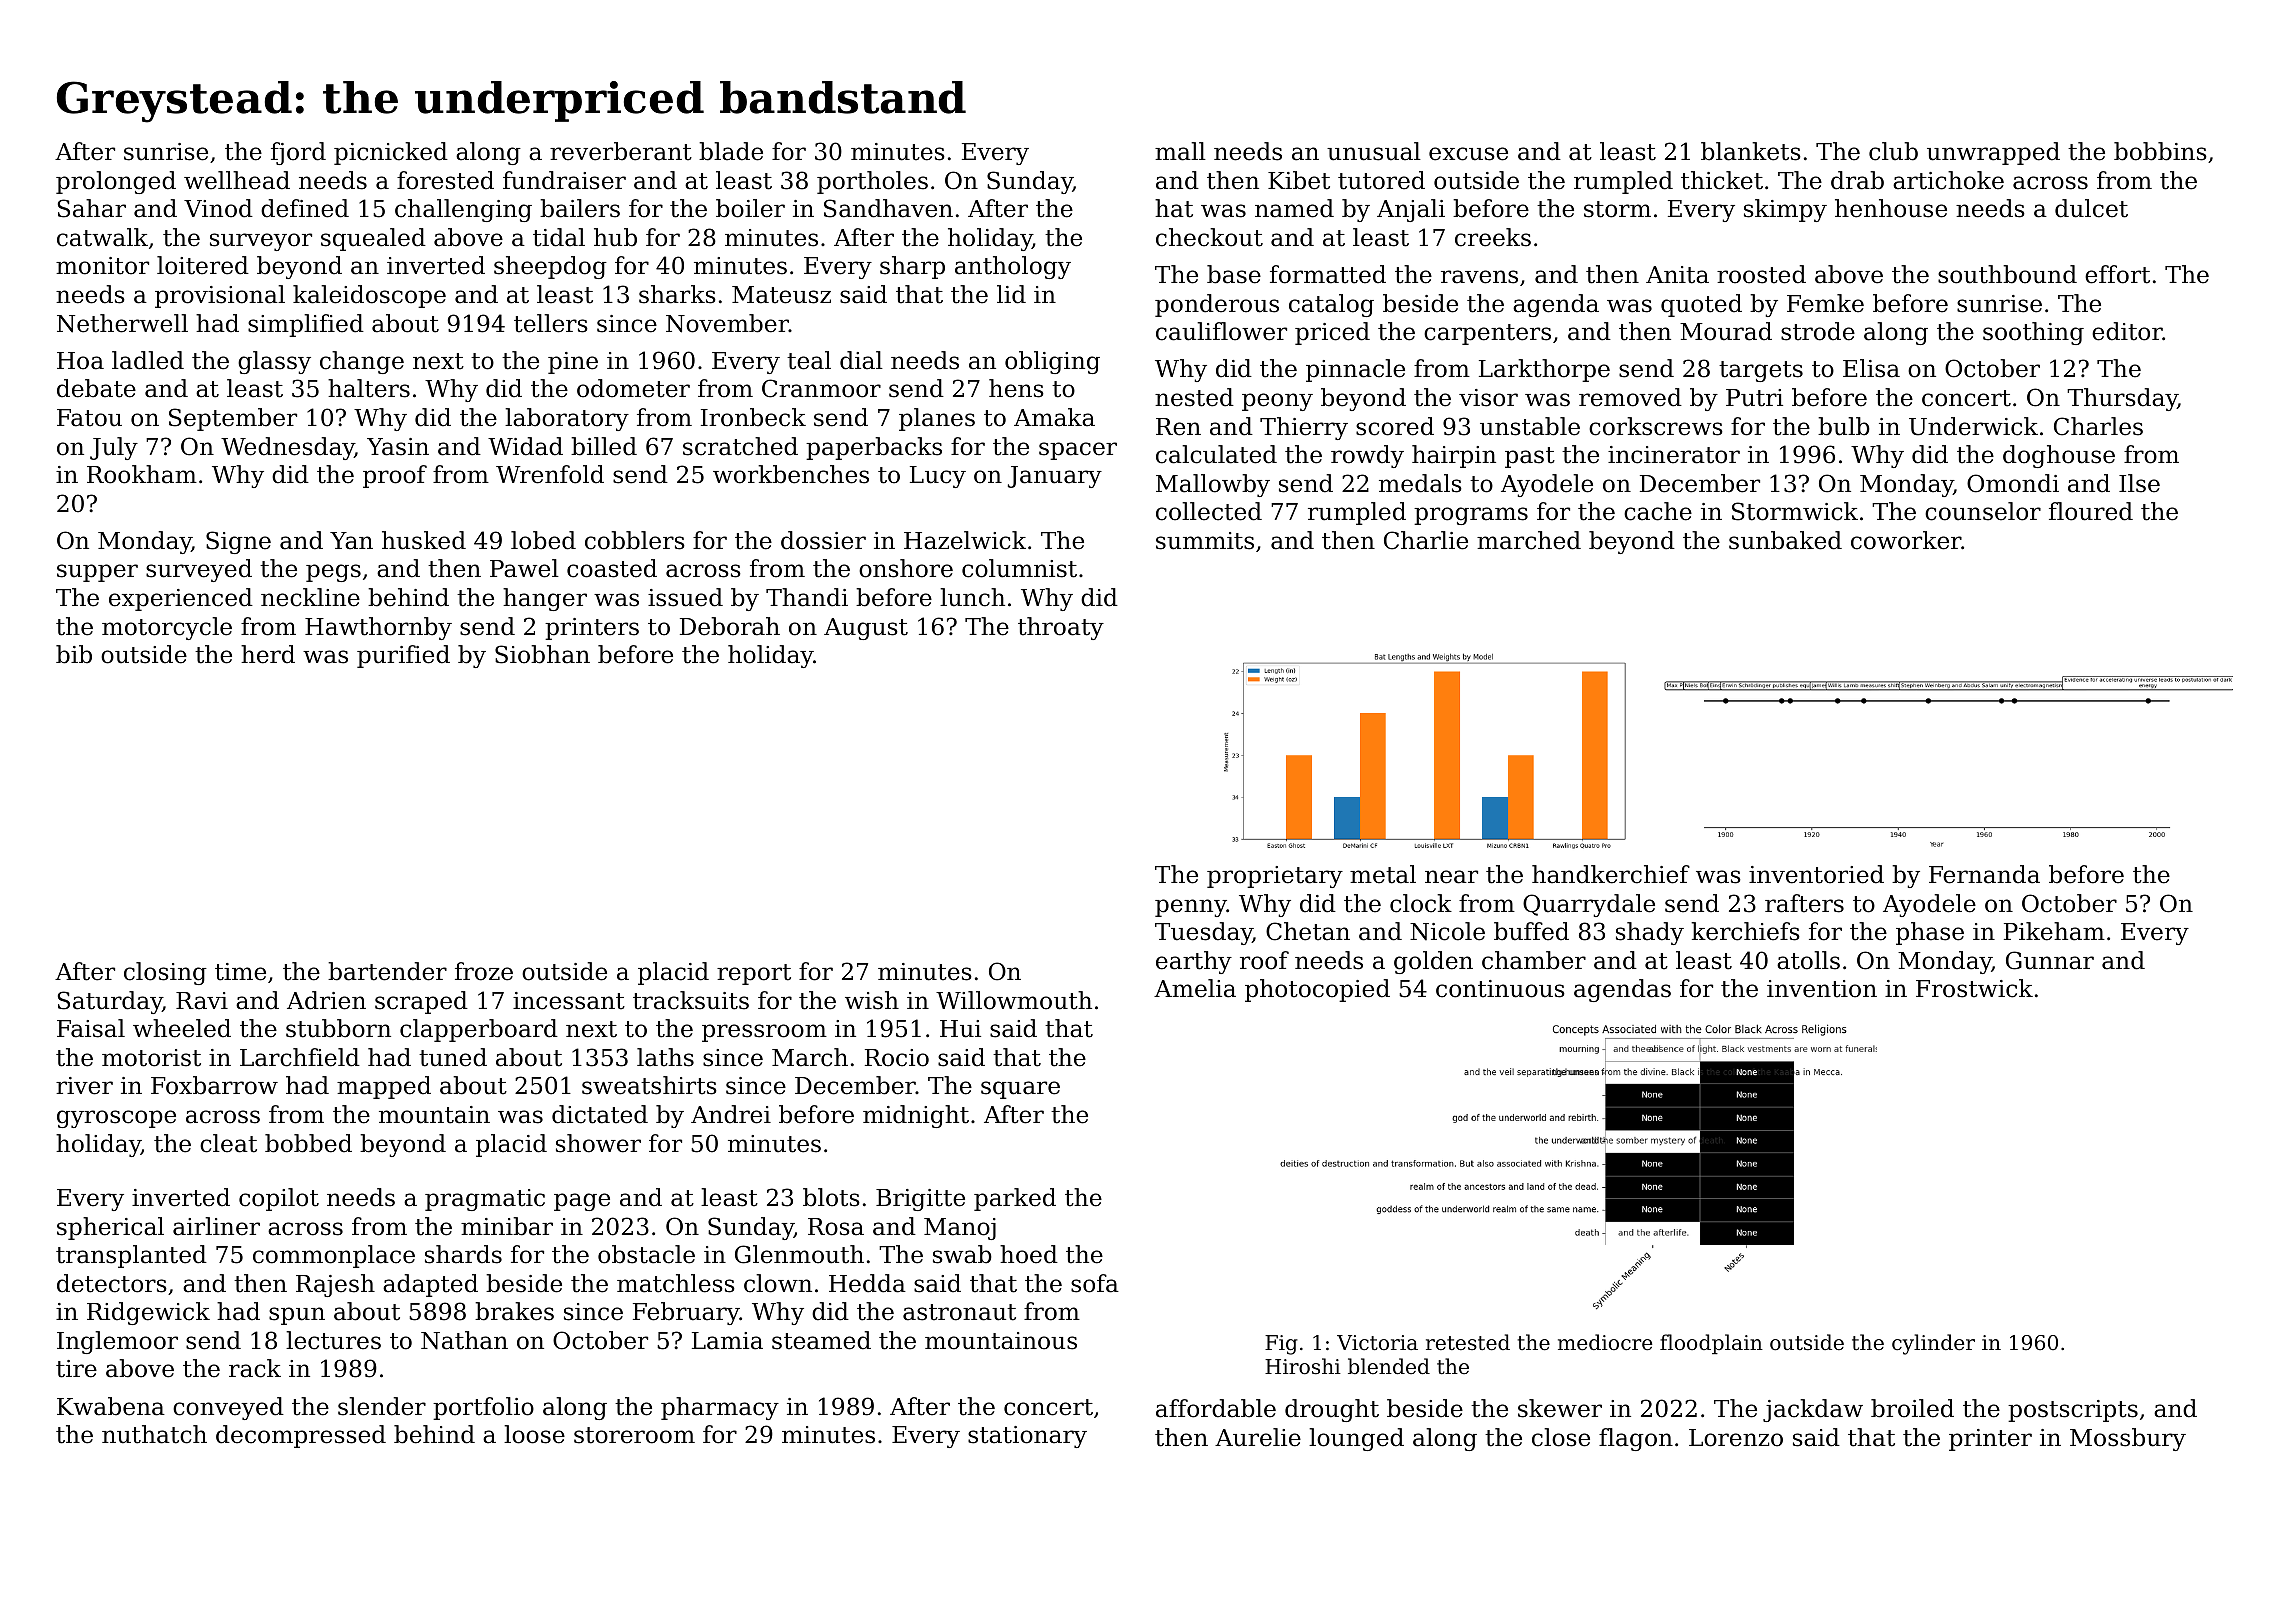 This screenshot has height=1610, width=2277. I want to click on blade, so click(731, 151).
